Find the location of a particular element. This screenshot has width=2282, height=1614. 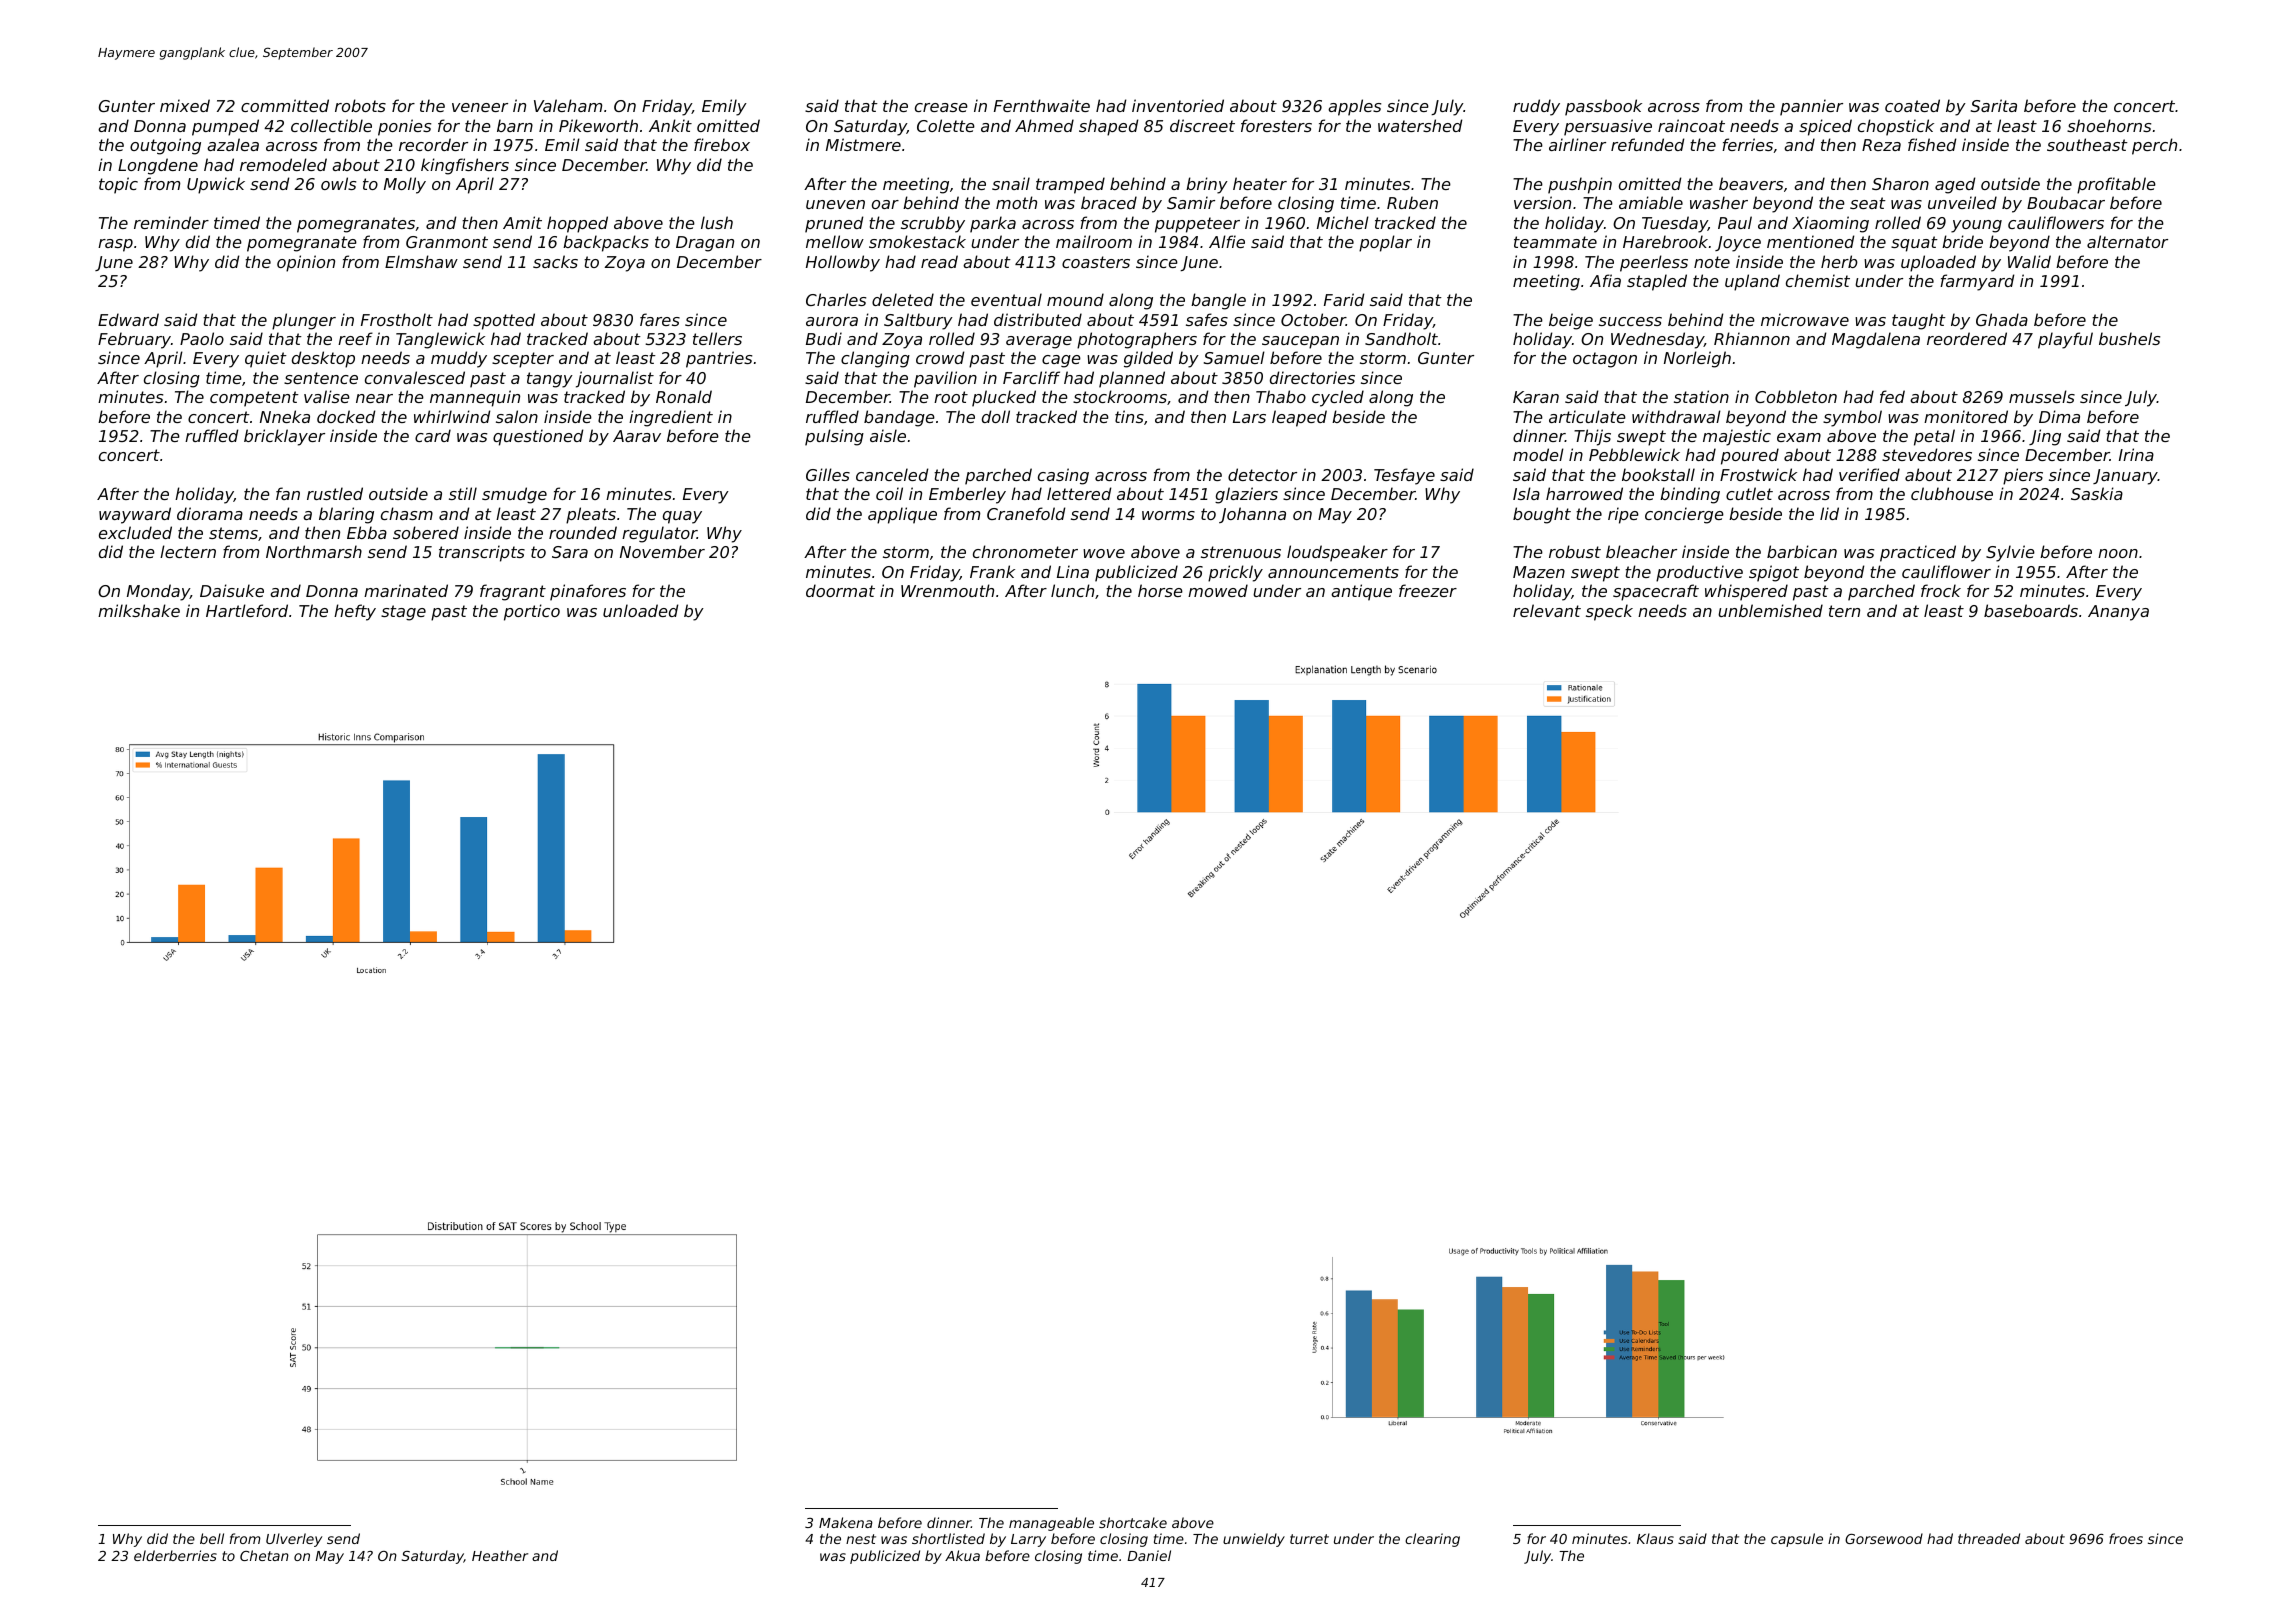

unblemished is located at coordinates (1770, 610).
